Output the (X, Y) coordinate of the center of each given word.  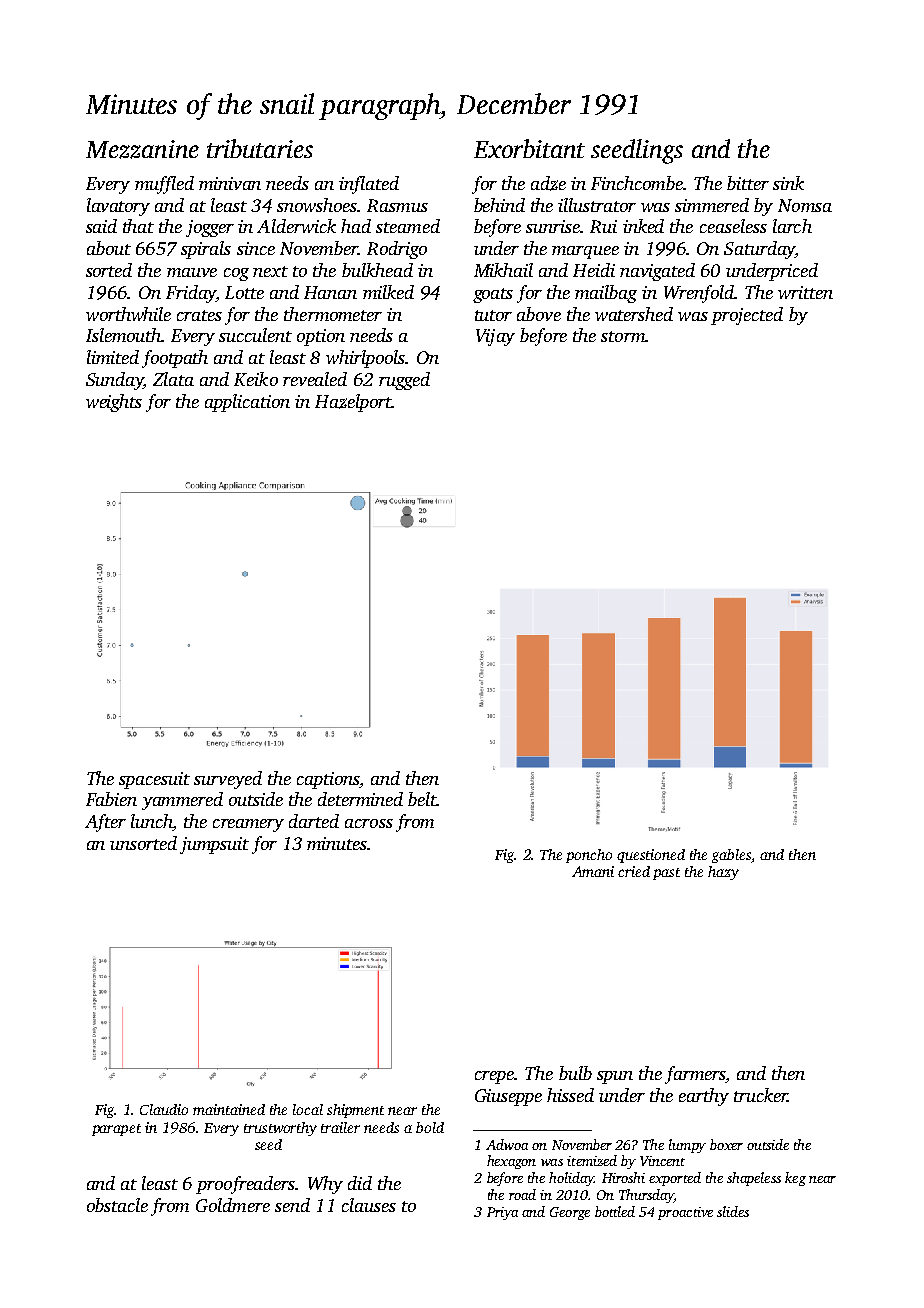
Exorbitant (529, 148)
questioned (651, 856)
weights (114, 403)
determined (360, 799)
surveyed (228, 780)
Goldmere (233, 1205)
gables (731, 856)
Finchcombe (637, 183)
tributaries (260, 148)
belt (422, 799)
